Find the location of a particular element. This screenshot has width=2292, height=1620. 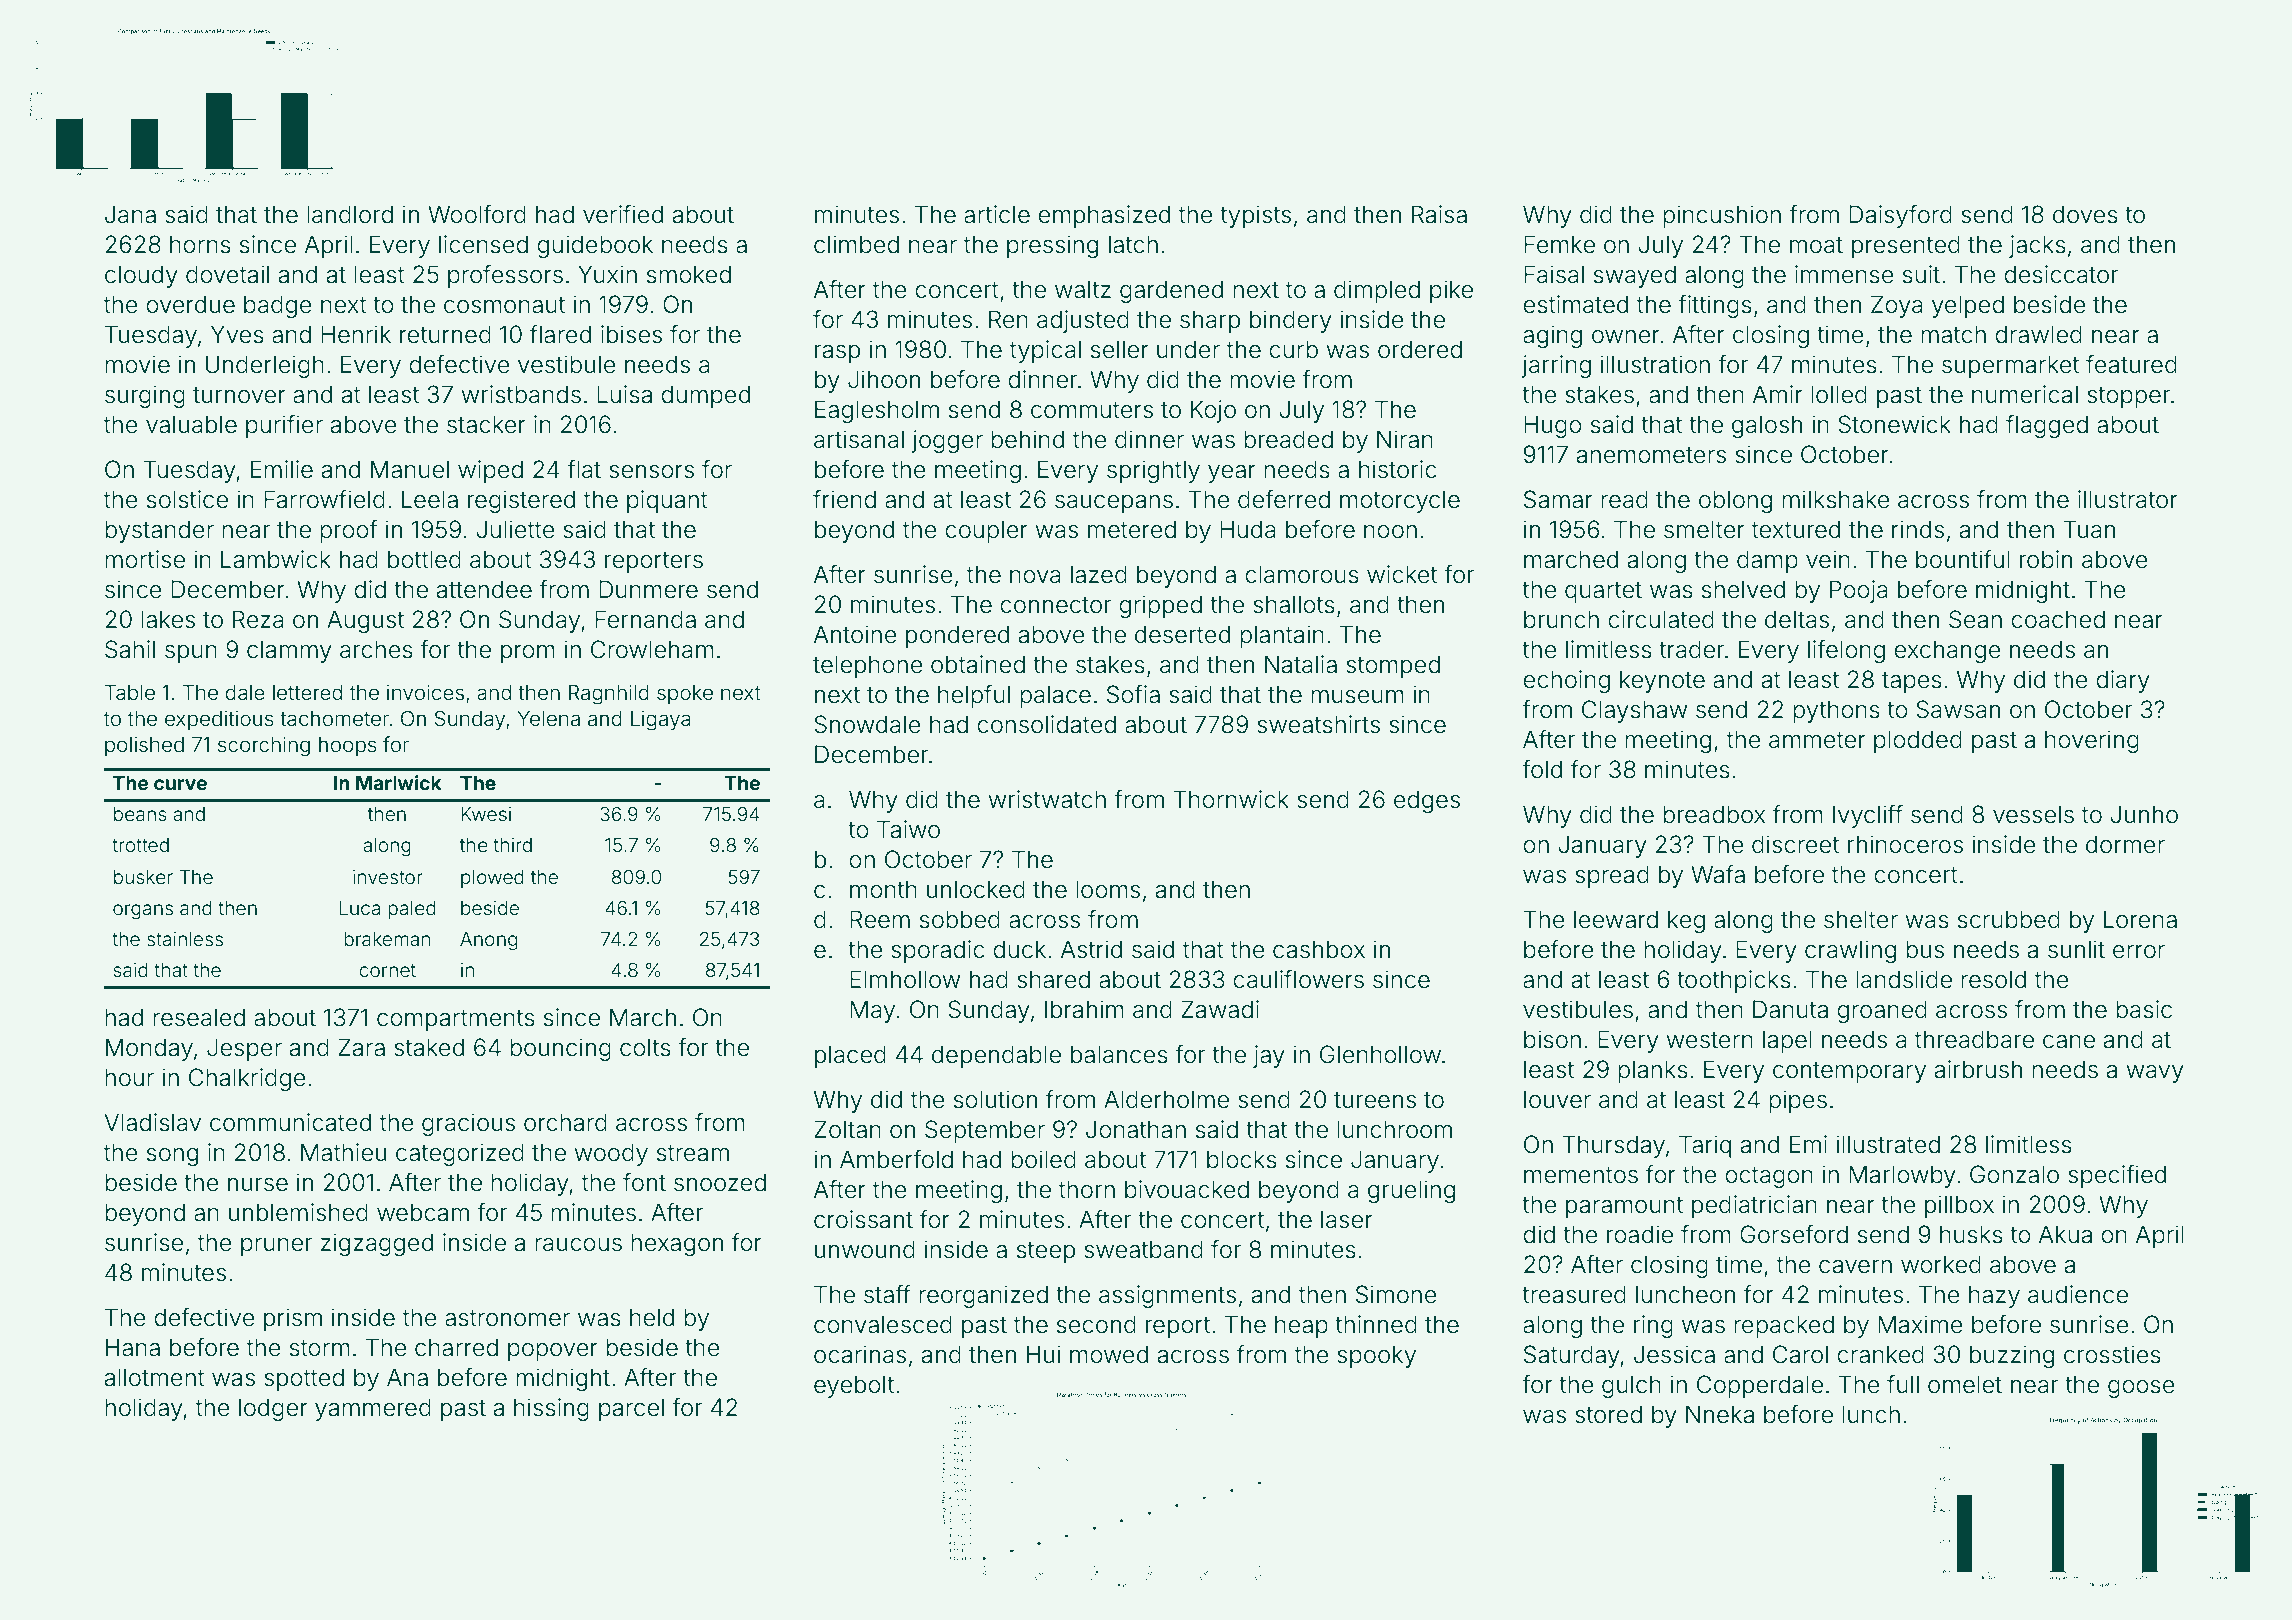

stainless is located at coordinates (185, 939).
